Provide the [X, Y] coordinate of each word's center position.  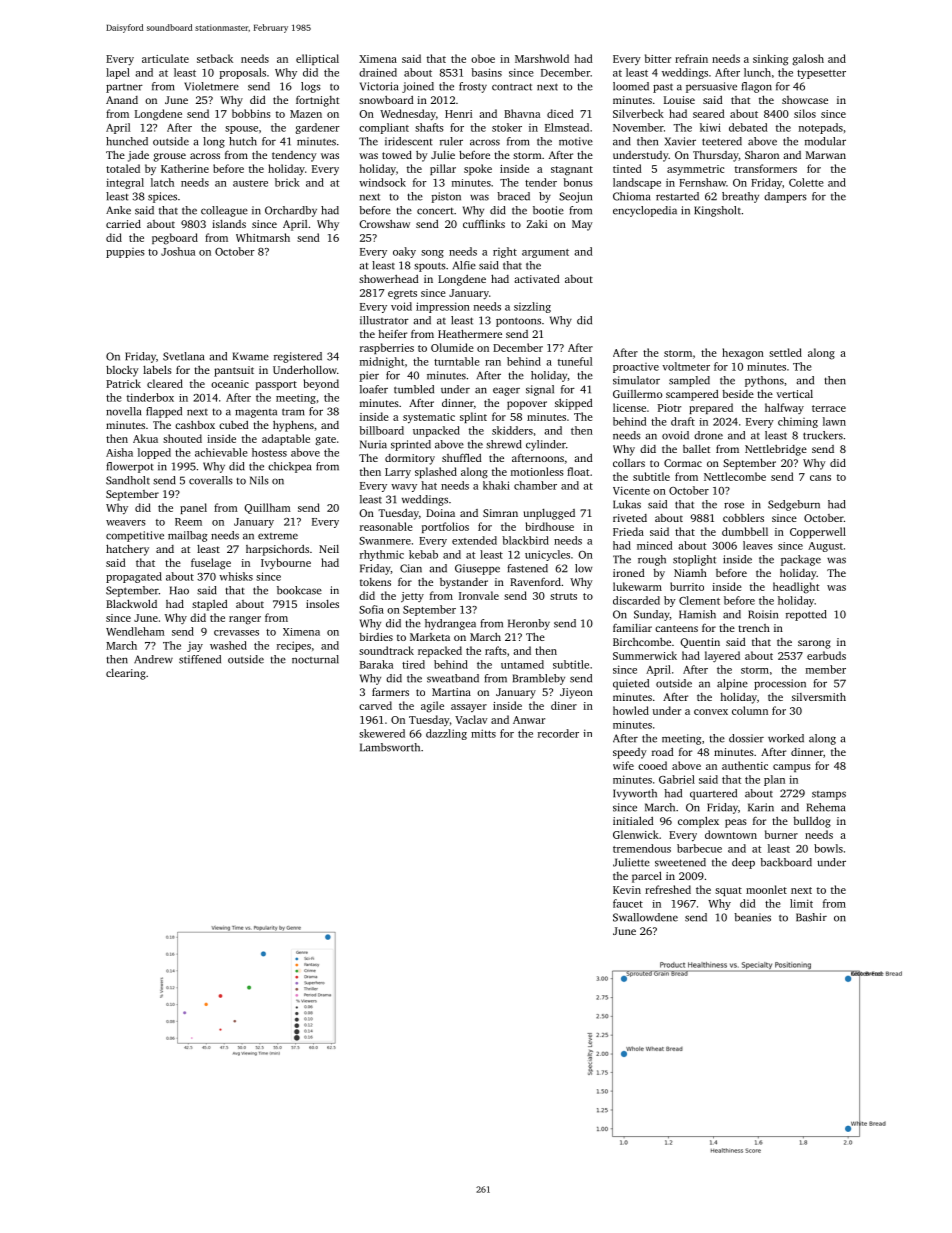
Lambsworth [390, 747]
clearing [126, 674]
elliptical [317, 59]
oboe [483, 58]
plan [774, 780]
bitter [658, 58]
